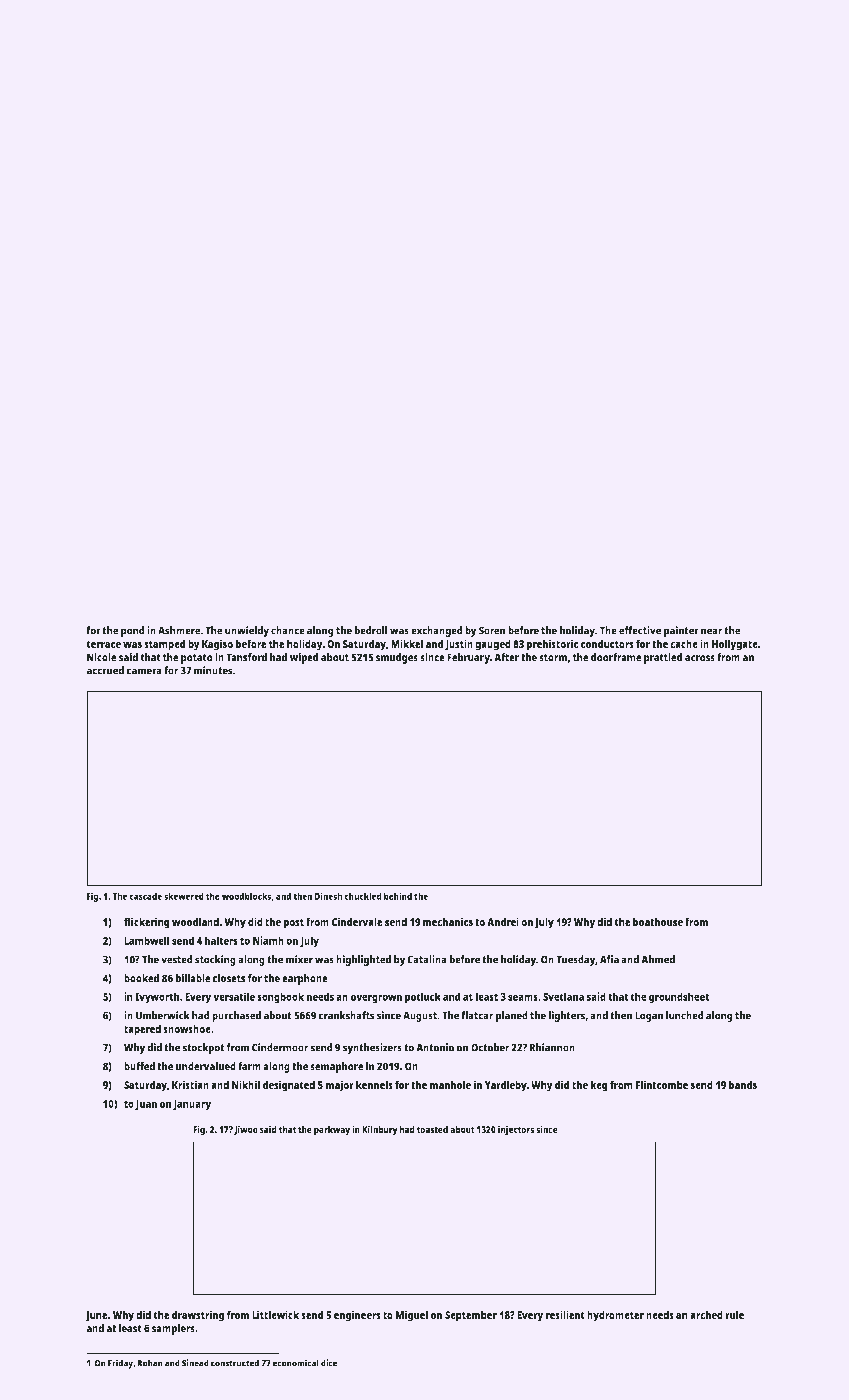  I want to click on pond, so click(133, 631).
